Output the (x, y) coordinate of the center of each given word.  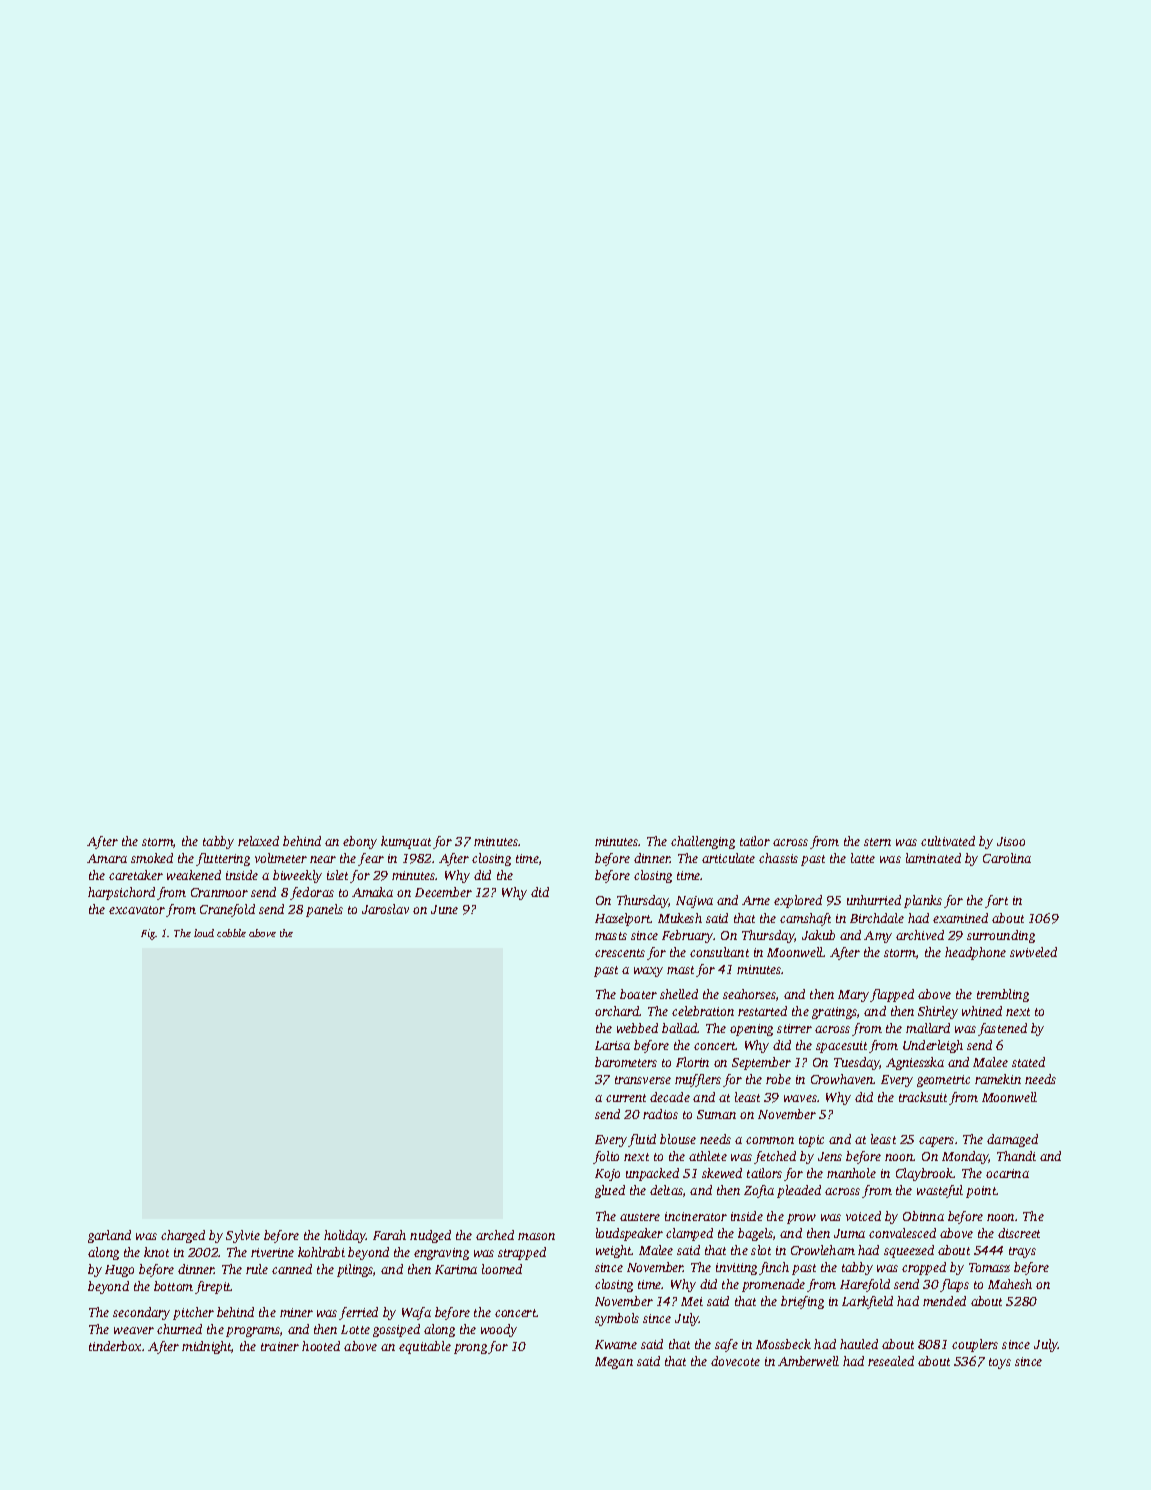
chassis (778, 858)
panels (324, 910)
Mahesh (1010, 1284)
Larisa (612, 1045)
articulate (728, 858)
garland (109, 1236)
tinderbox (115, 1346)
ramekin (998, 1079)
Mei (692, 1301)
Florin (692, 1062)
